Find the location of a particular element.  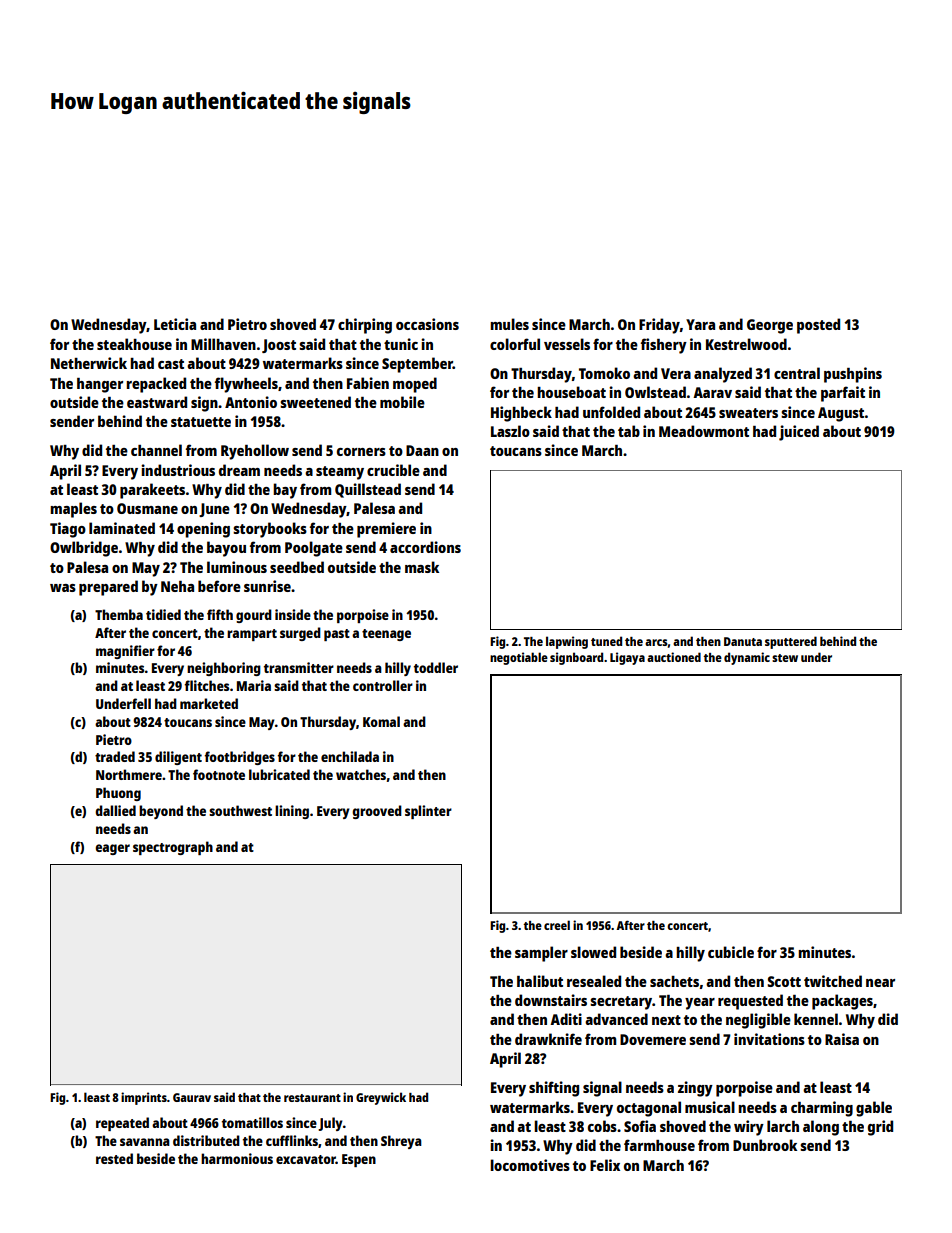

stew is located at coordinates (785, 658).
